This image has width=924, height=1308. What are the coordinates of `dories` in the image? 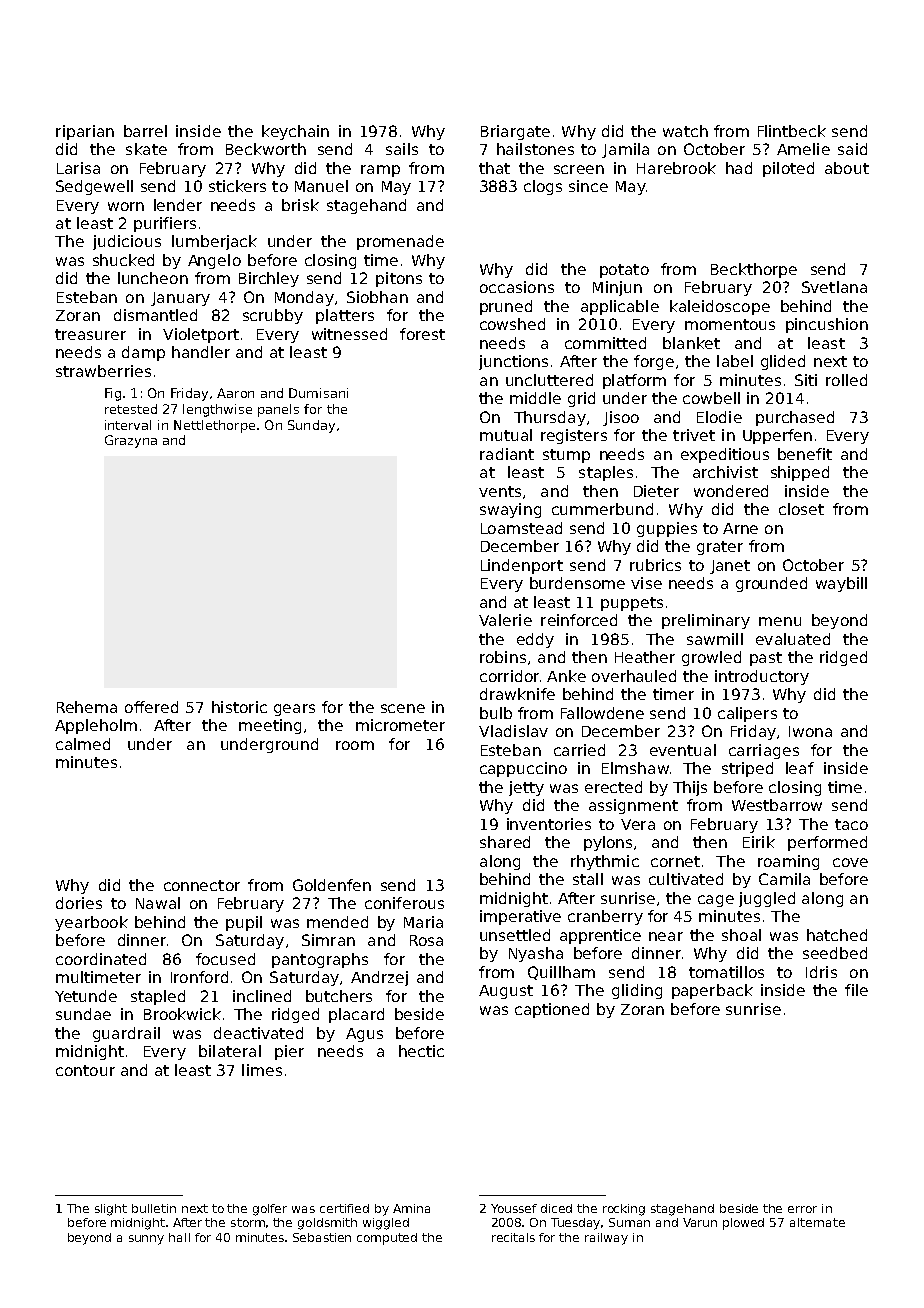 It's located at (79, 903).
